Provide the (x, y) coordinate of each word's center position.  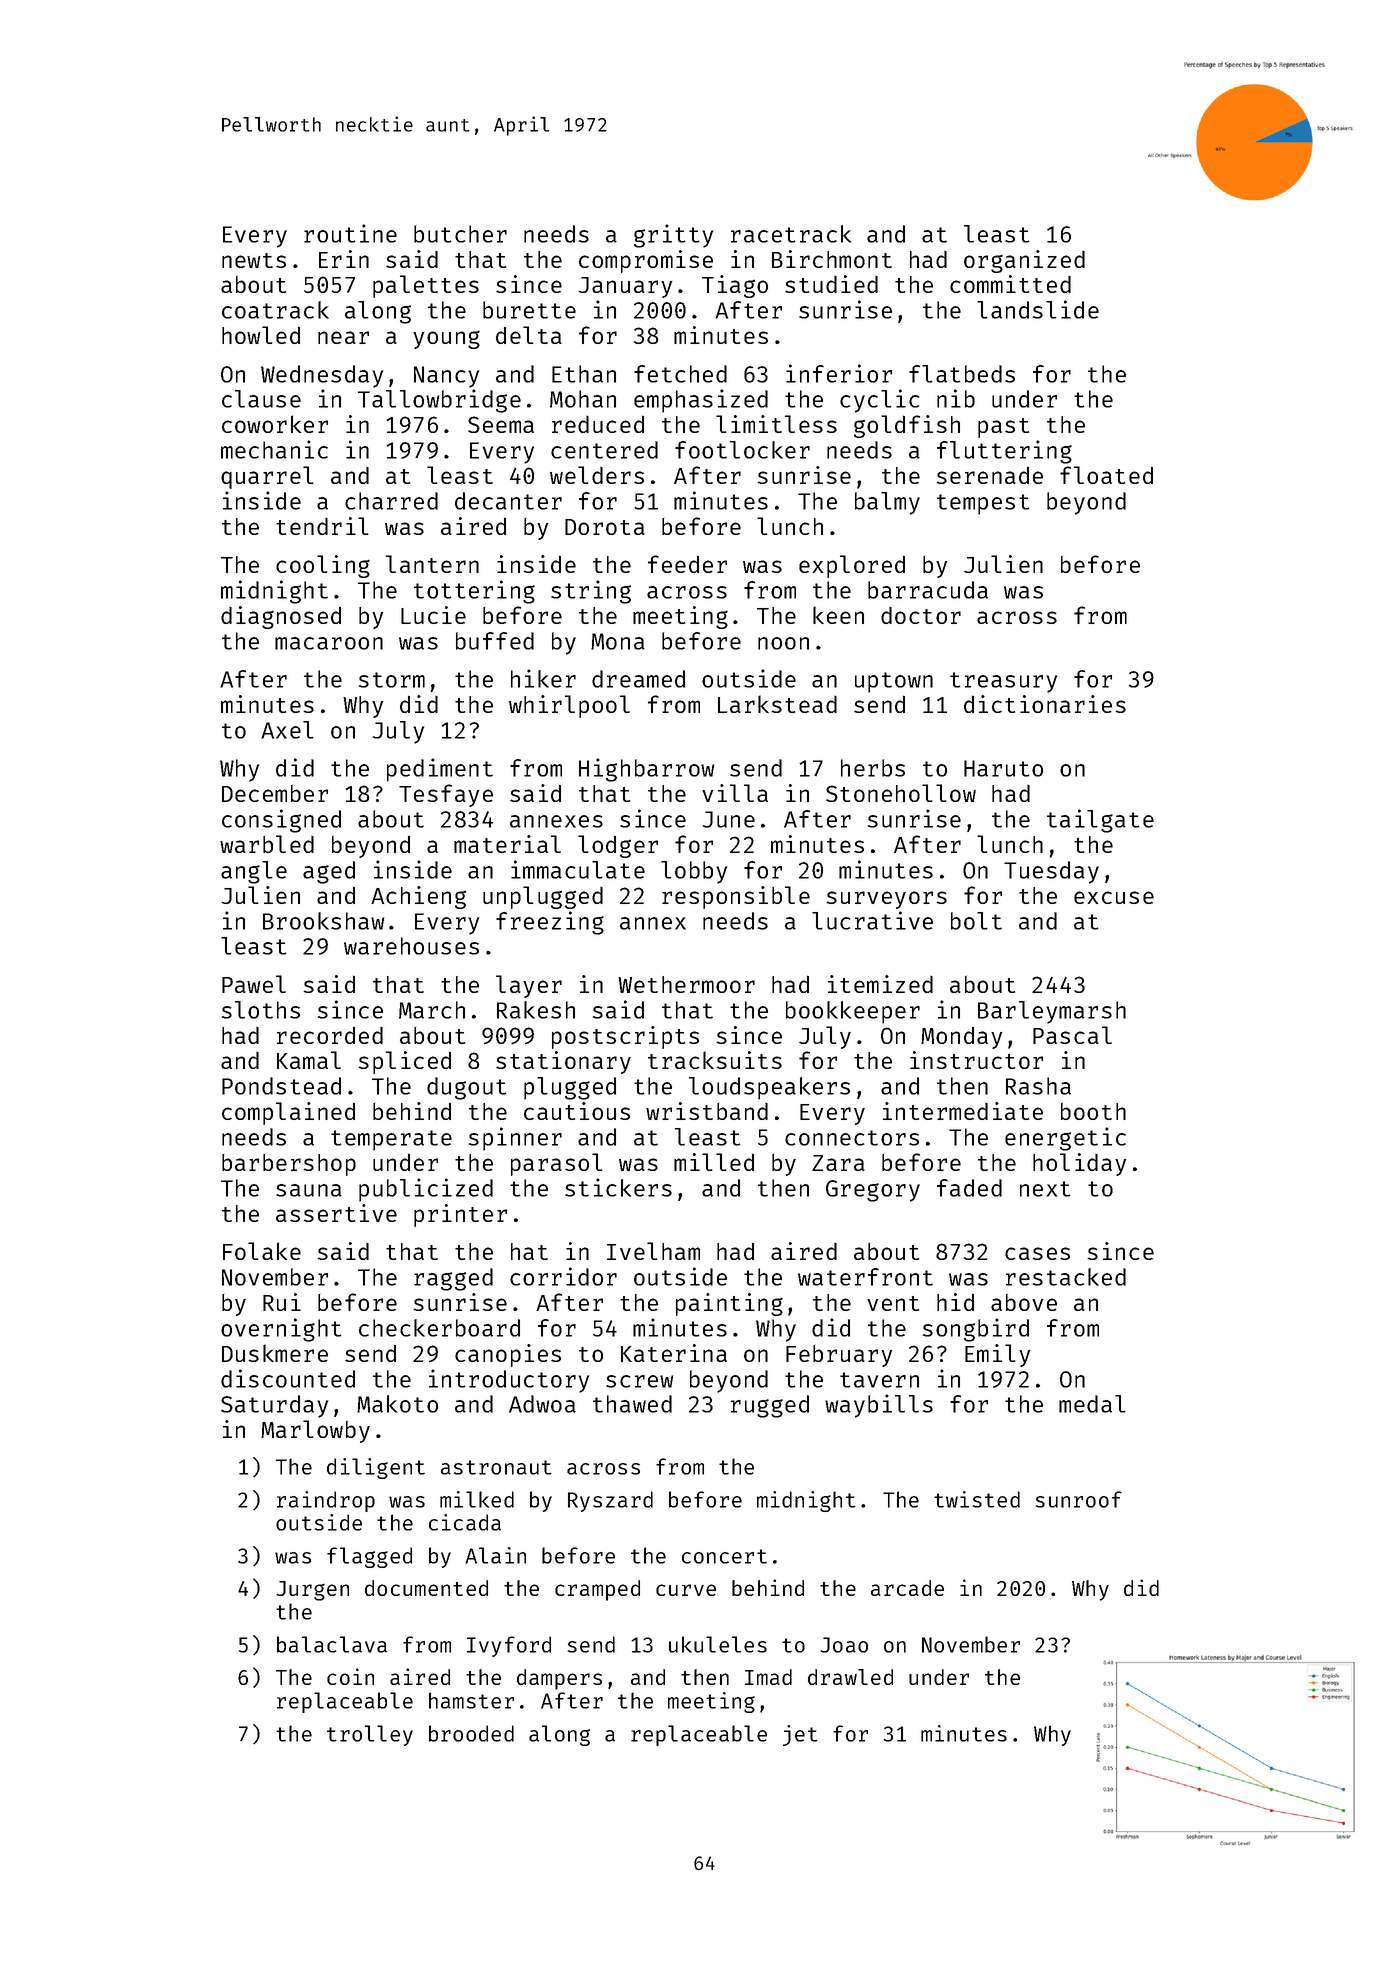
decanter (508, 501)
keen (838, 615)
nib (956, 398)
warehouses (411, 946)
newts (254, 260)
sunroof (1079, 1499)
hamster (471, 1700)
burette (529, 310)
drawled (850, 1677)
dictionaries (1045, 704)
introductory (509, 1381)
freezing (550, 923)
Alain (495, 1555)
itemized (880, 984)
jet (800, 1735)
